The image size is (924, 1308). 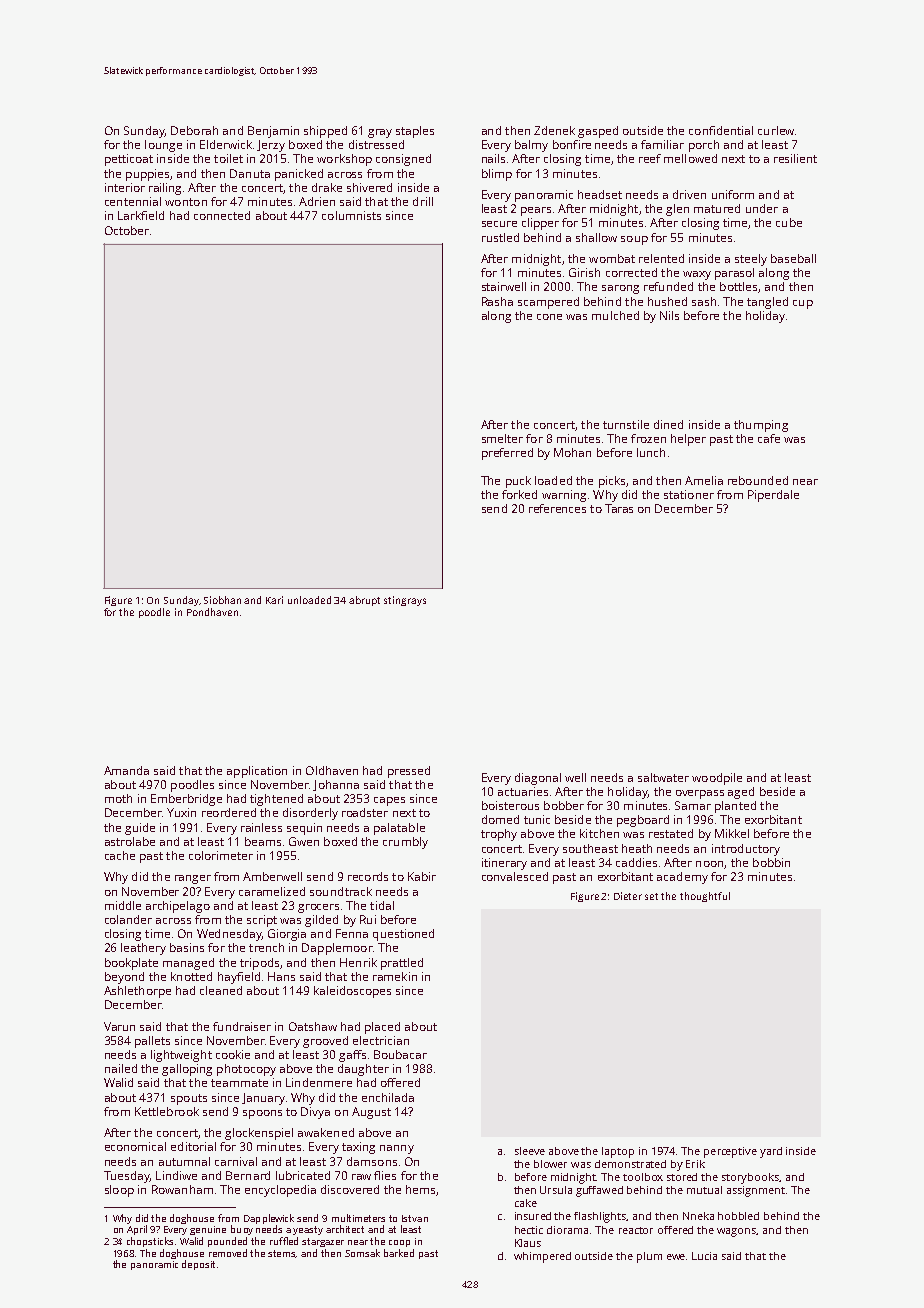 What do you see at coordinates (399, 1253) in the screenshot?
I see `barked` at bounding box center [399, 1253].
